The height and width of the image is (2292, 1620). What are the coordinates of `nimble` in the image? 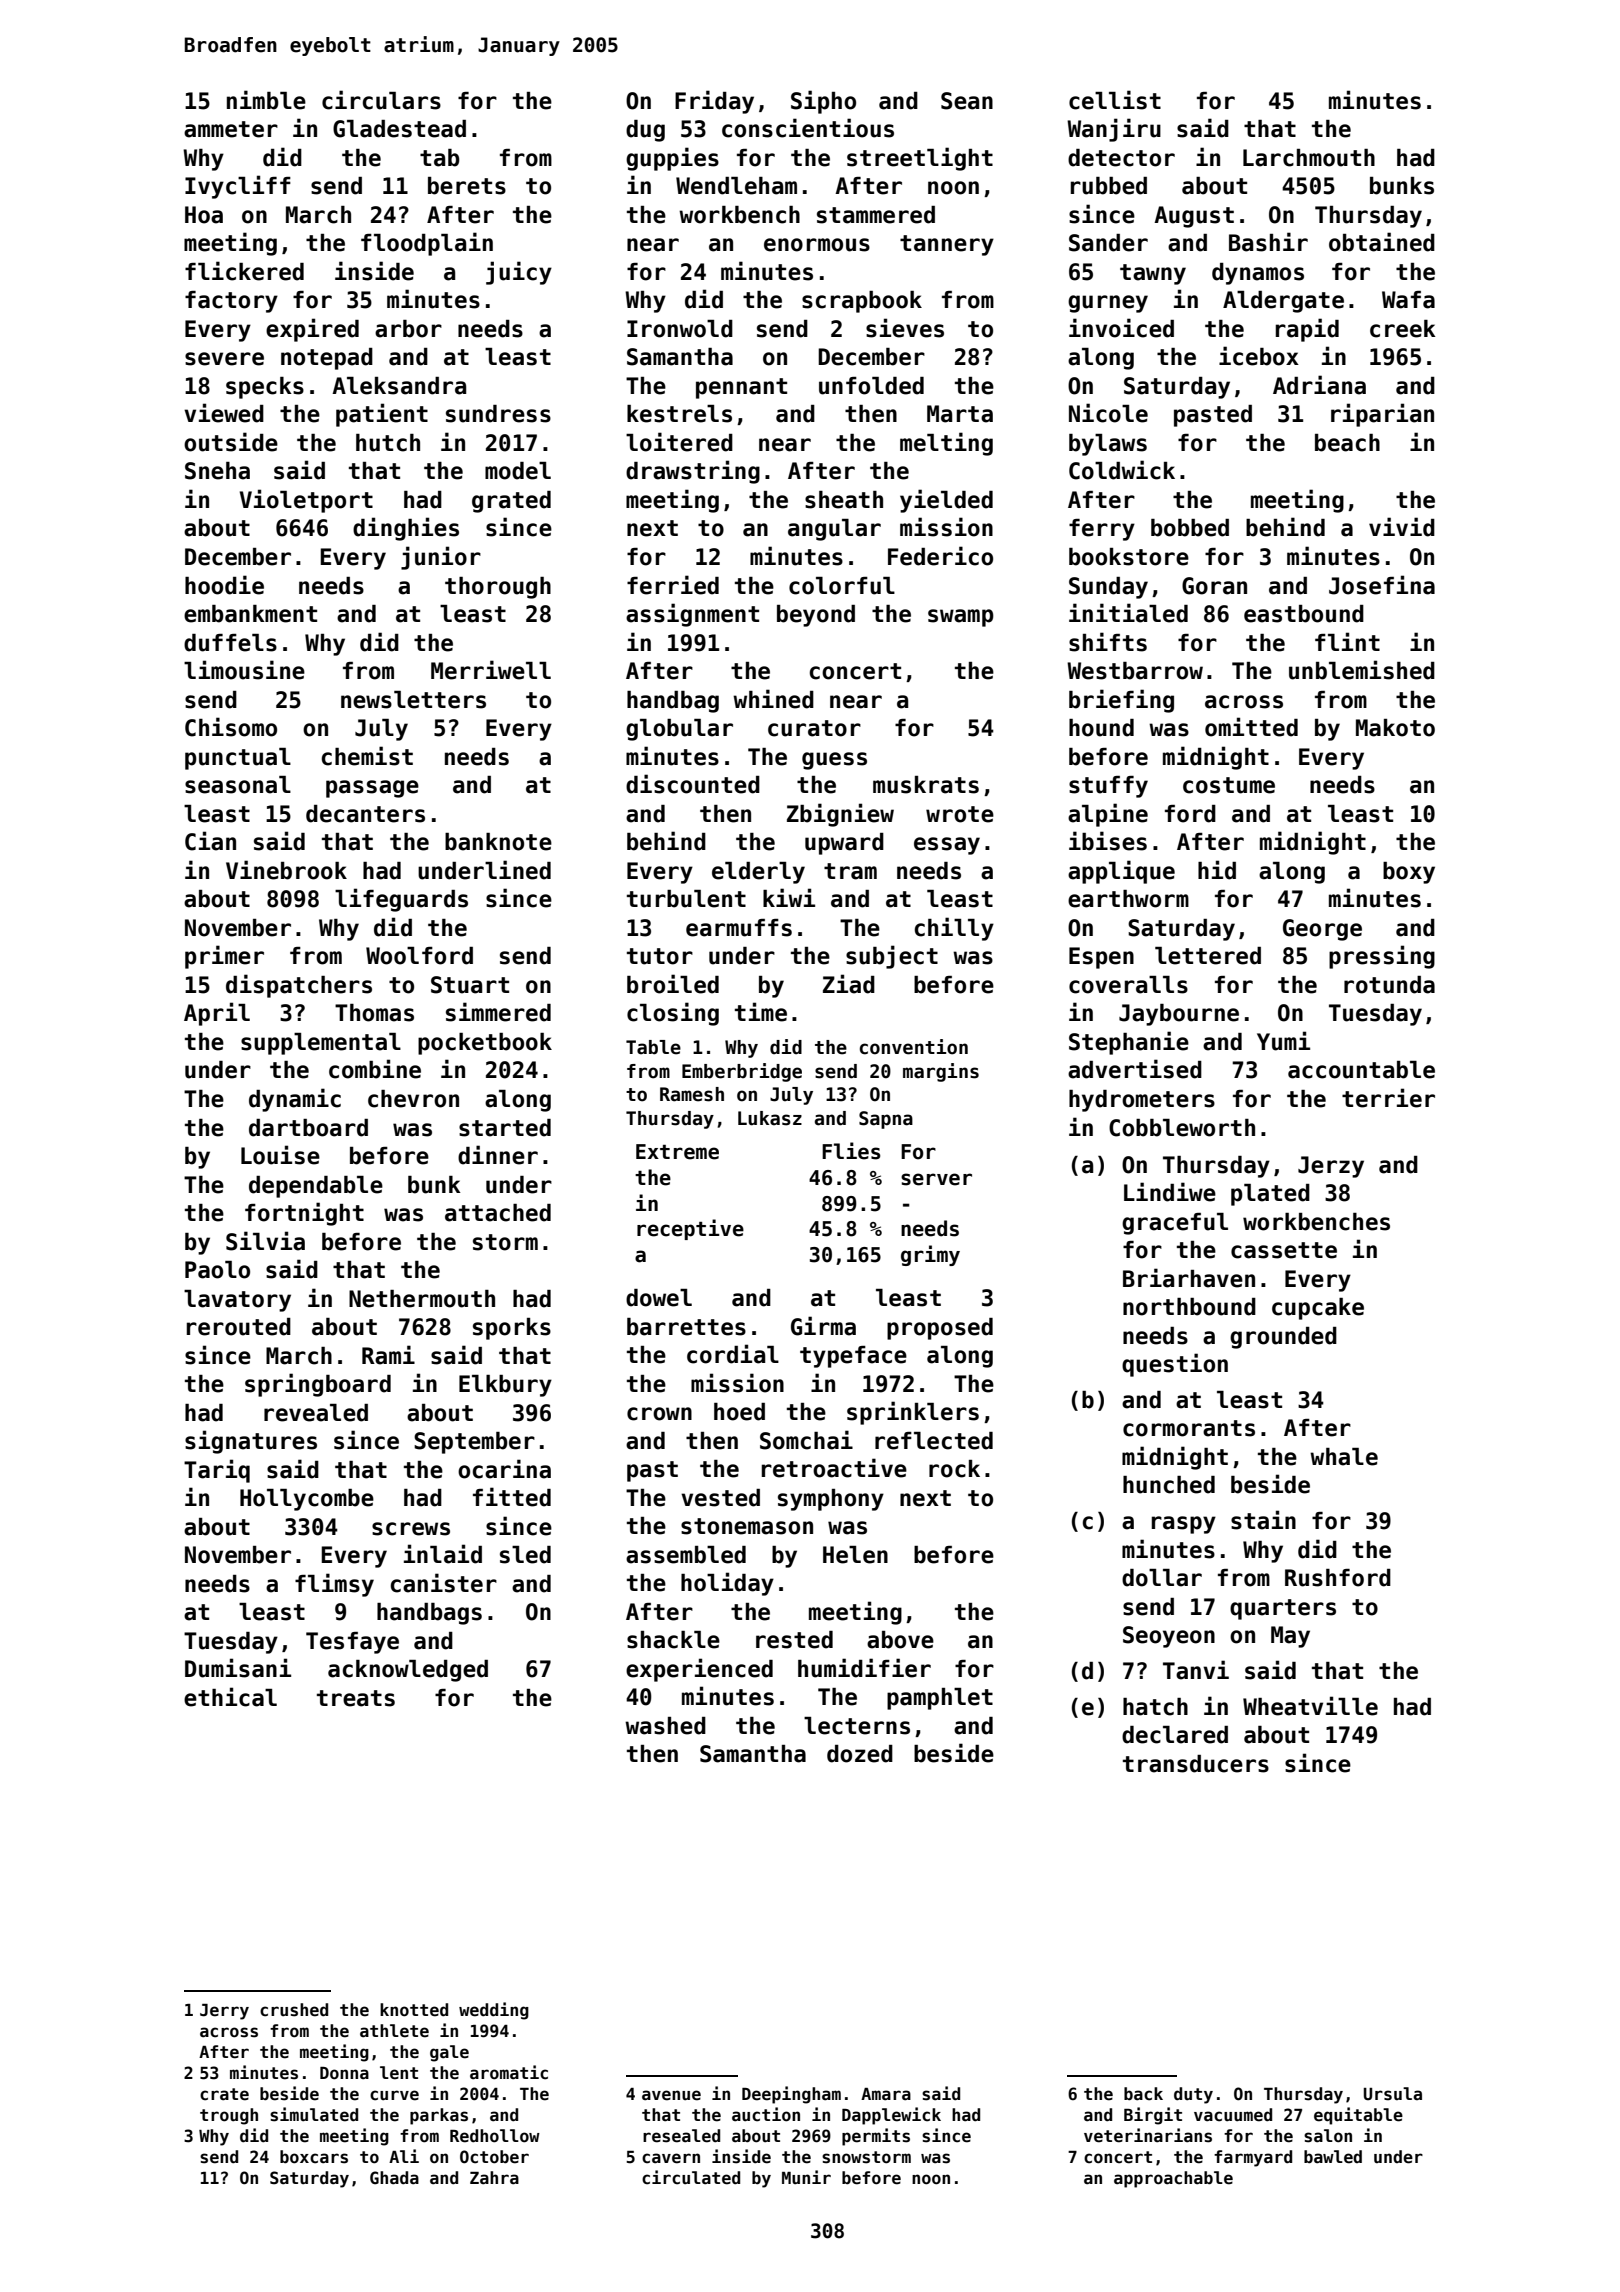 It's located at (266, 100).
